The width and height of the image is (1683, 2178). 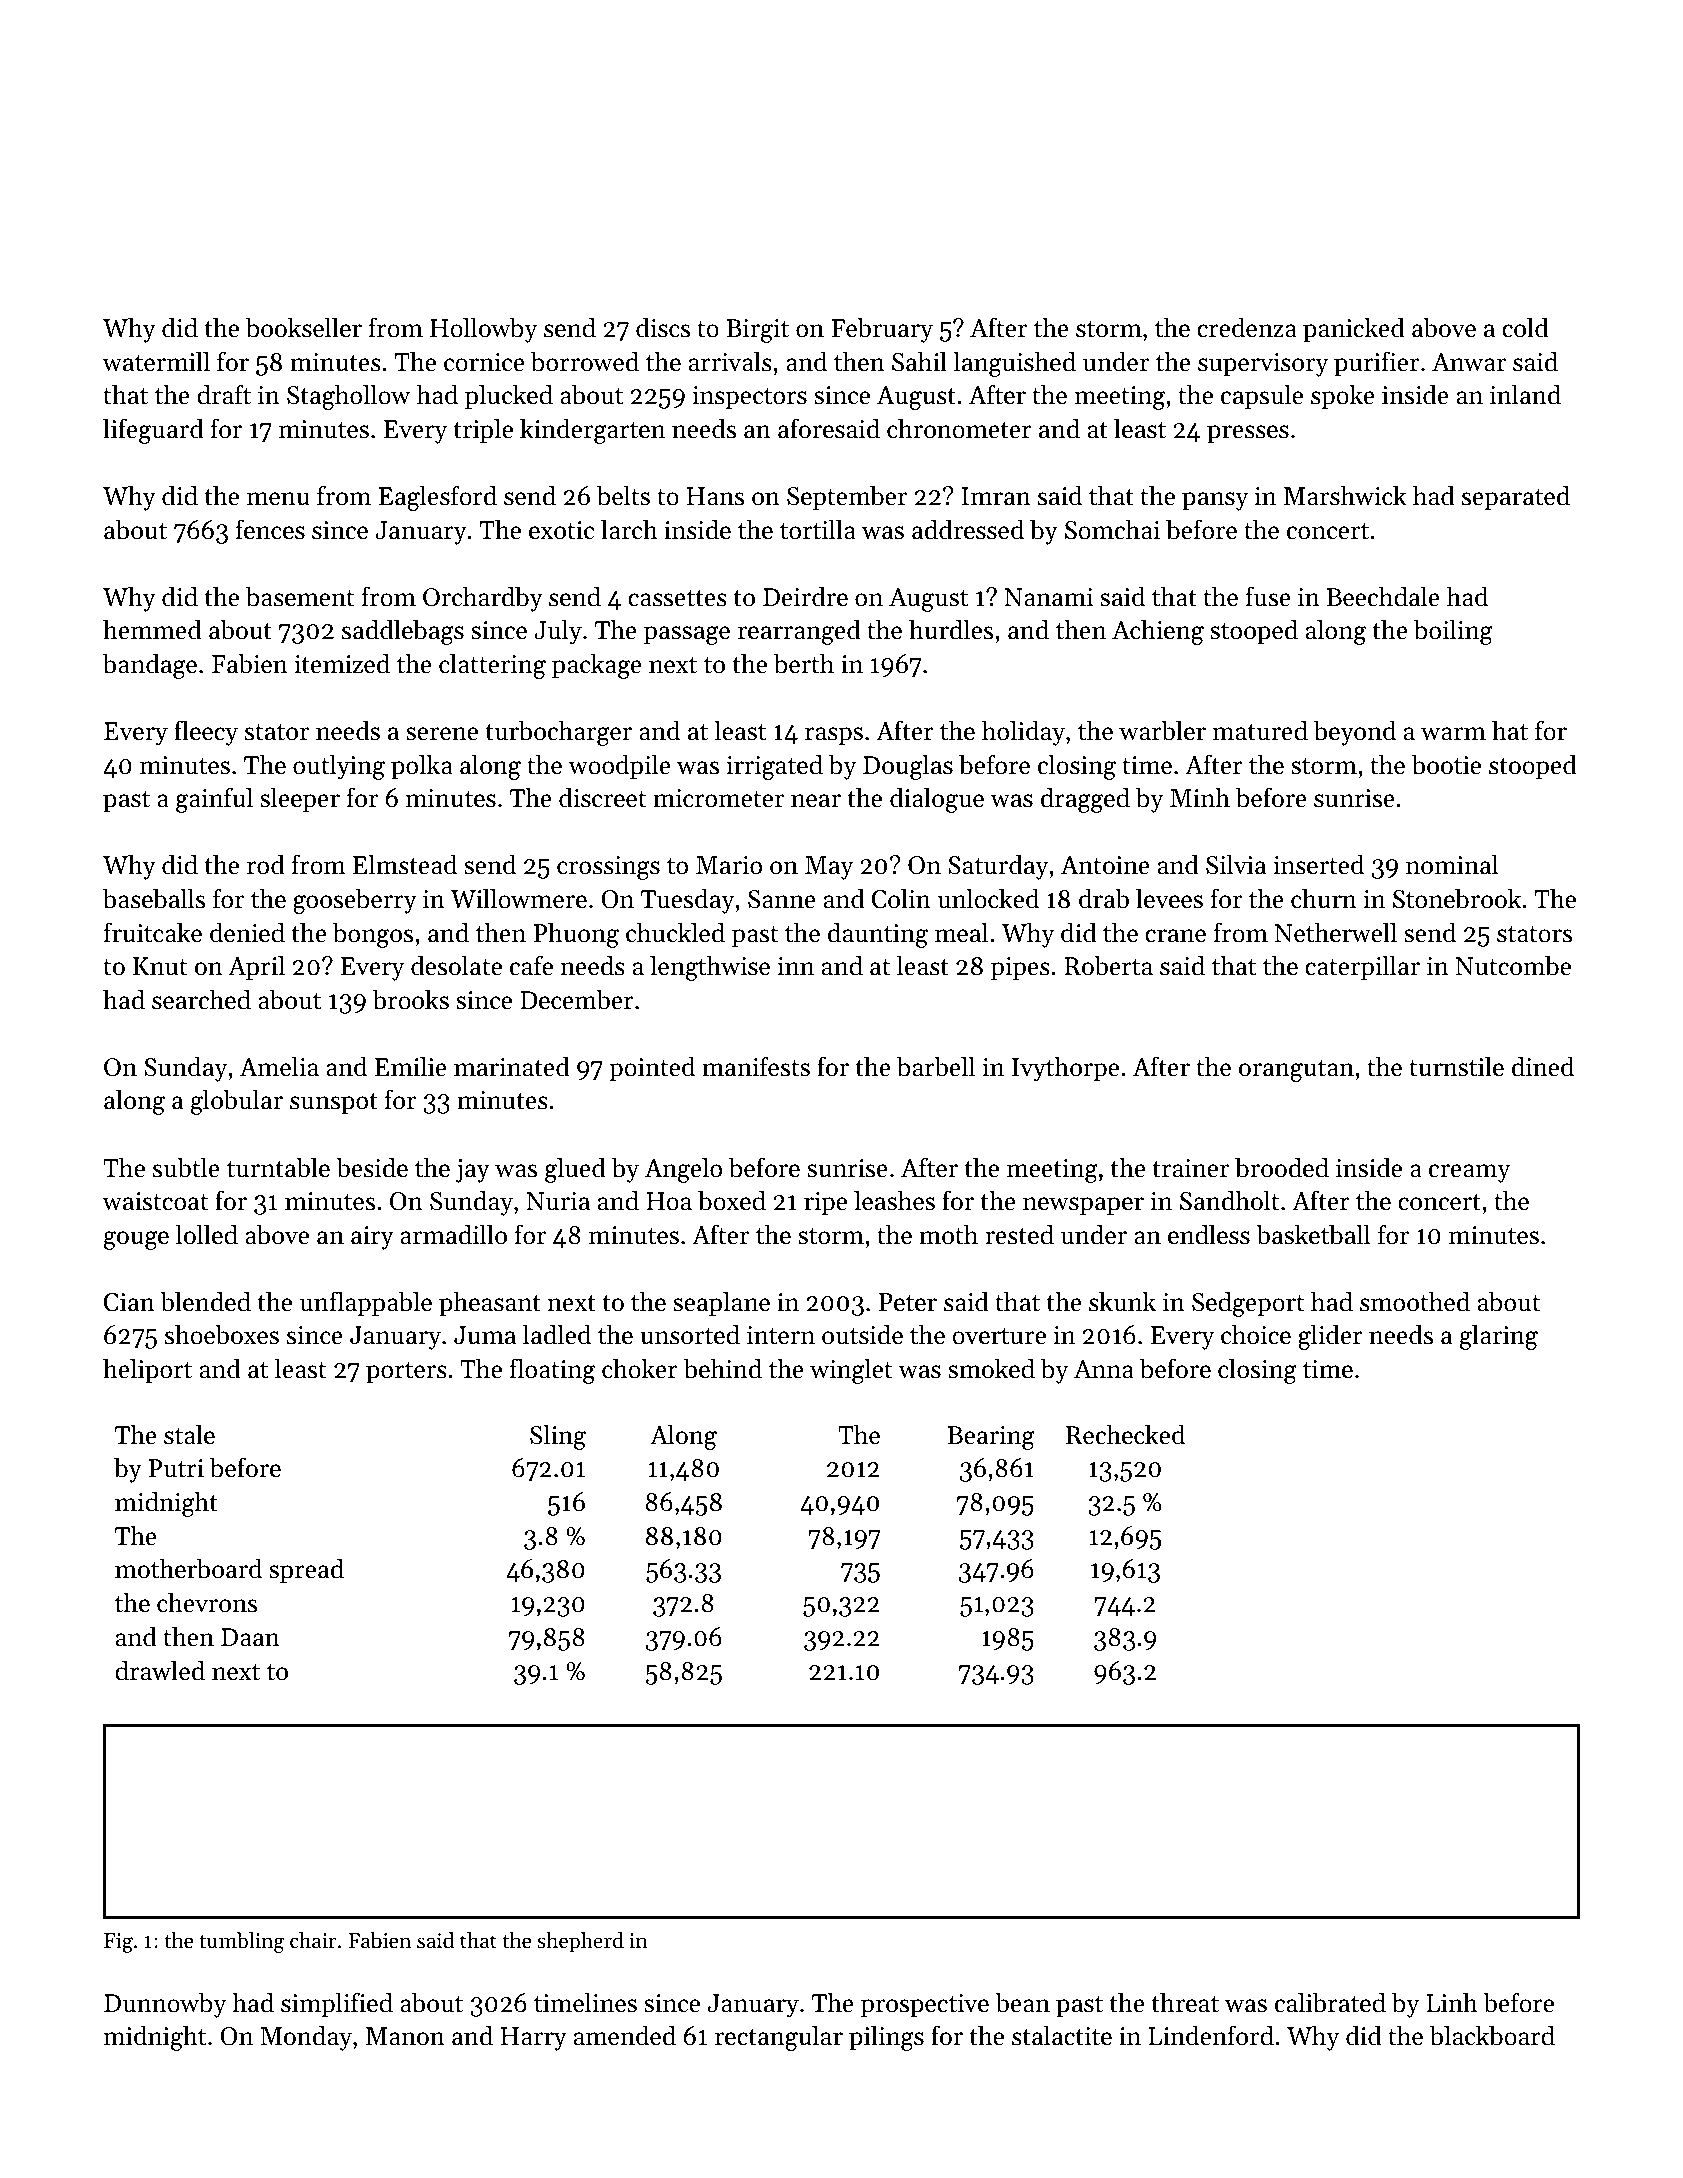 What do you see at coordinates (1330, 2002) in the image?
I see `calibrated` at bounding box center [1330, 2002].
